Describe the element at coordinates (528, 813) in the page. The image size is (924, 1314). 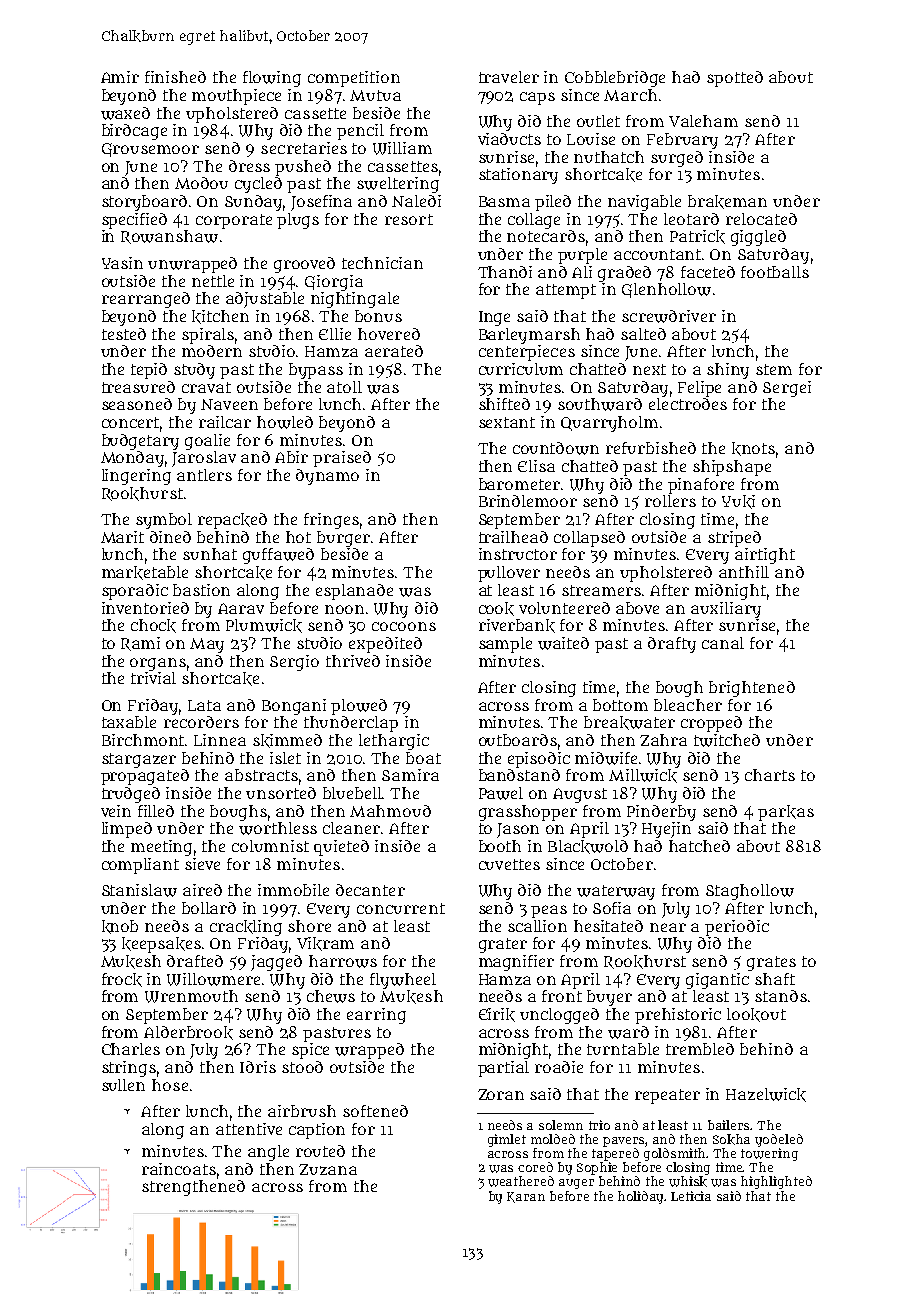
I see `grasshopper` at that location.
